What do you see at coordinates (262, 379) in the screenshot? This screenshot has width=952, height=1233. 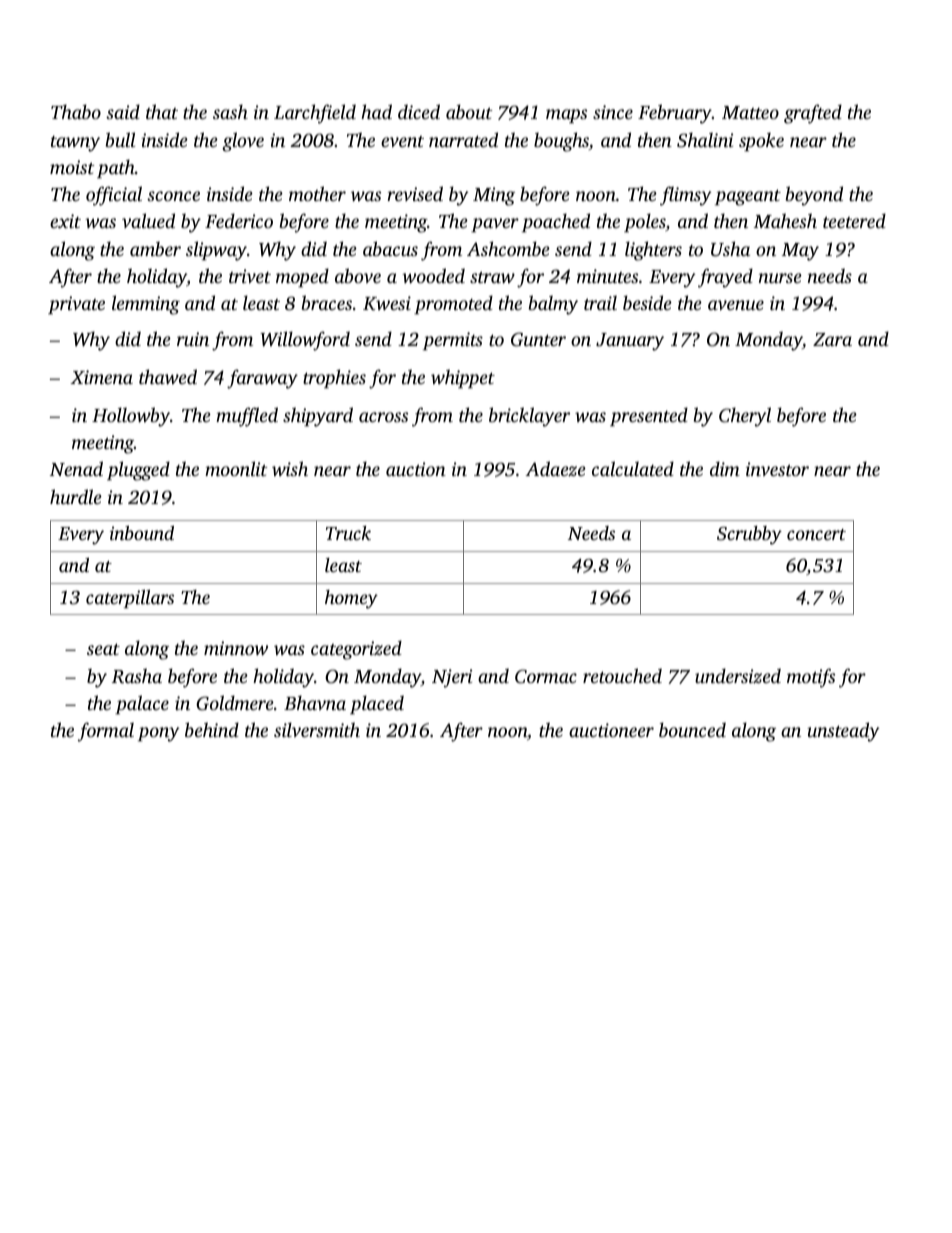 I see `faraway` at bounding box center [262, 379].
